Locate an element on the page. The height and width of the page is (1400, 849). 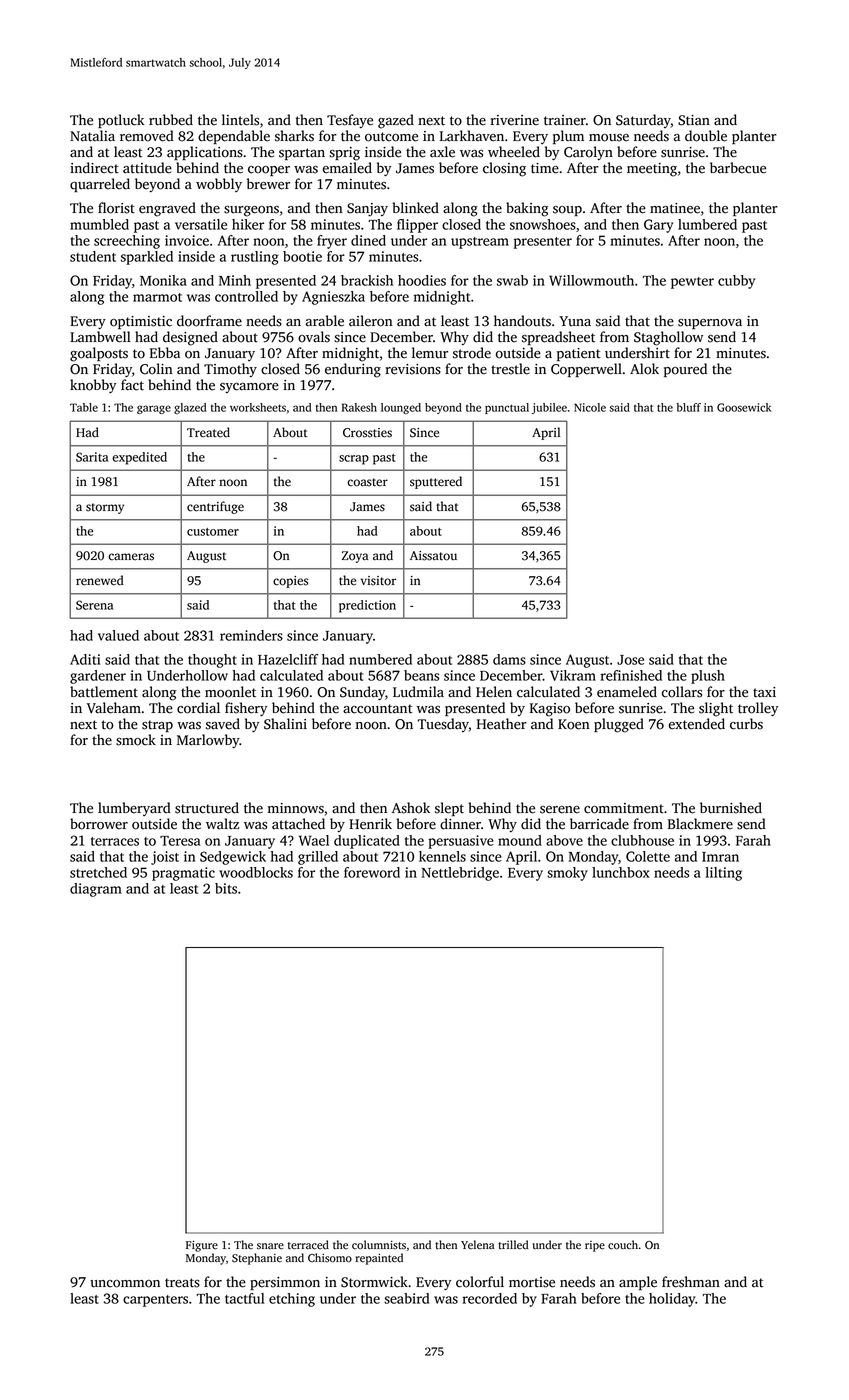
Alok is located at coordinates (644, 369).
